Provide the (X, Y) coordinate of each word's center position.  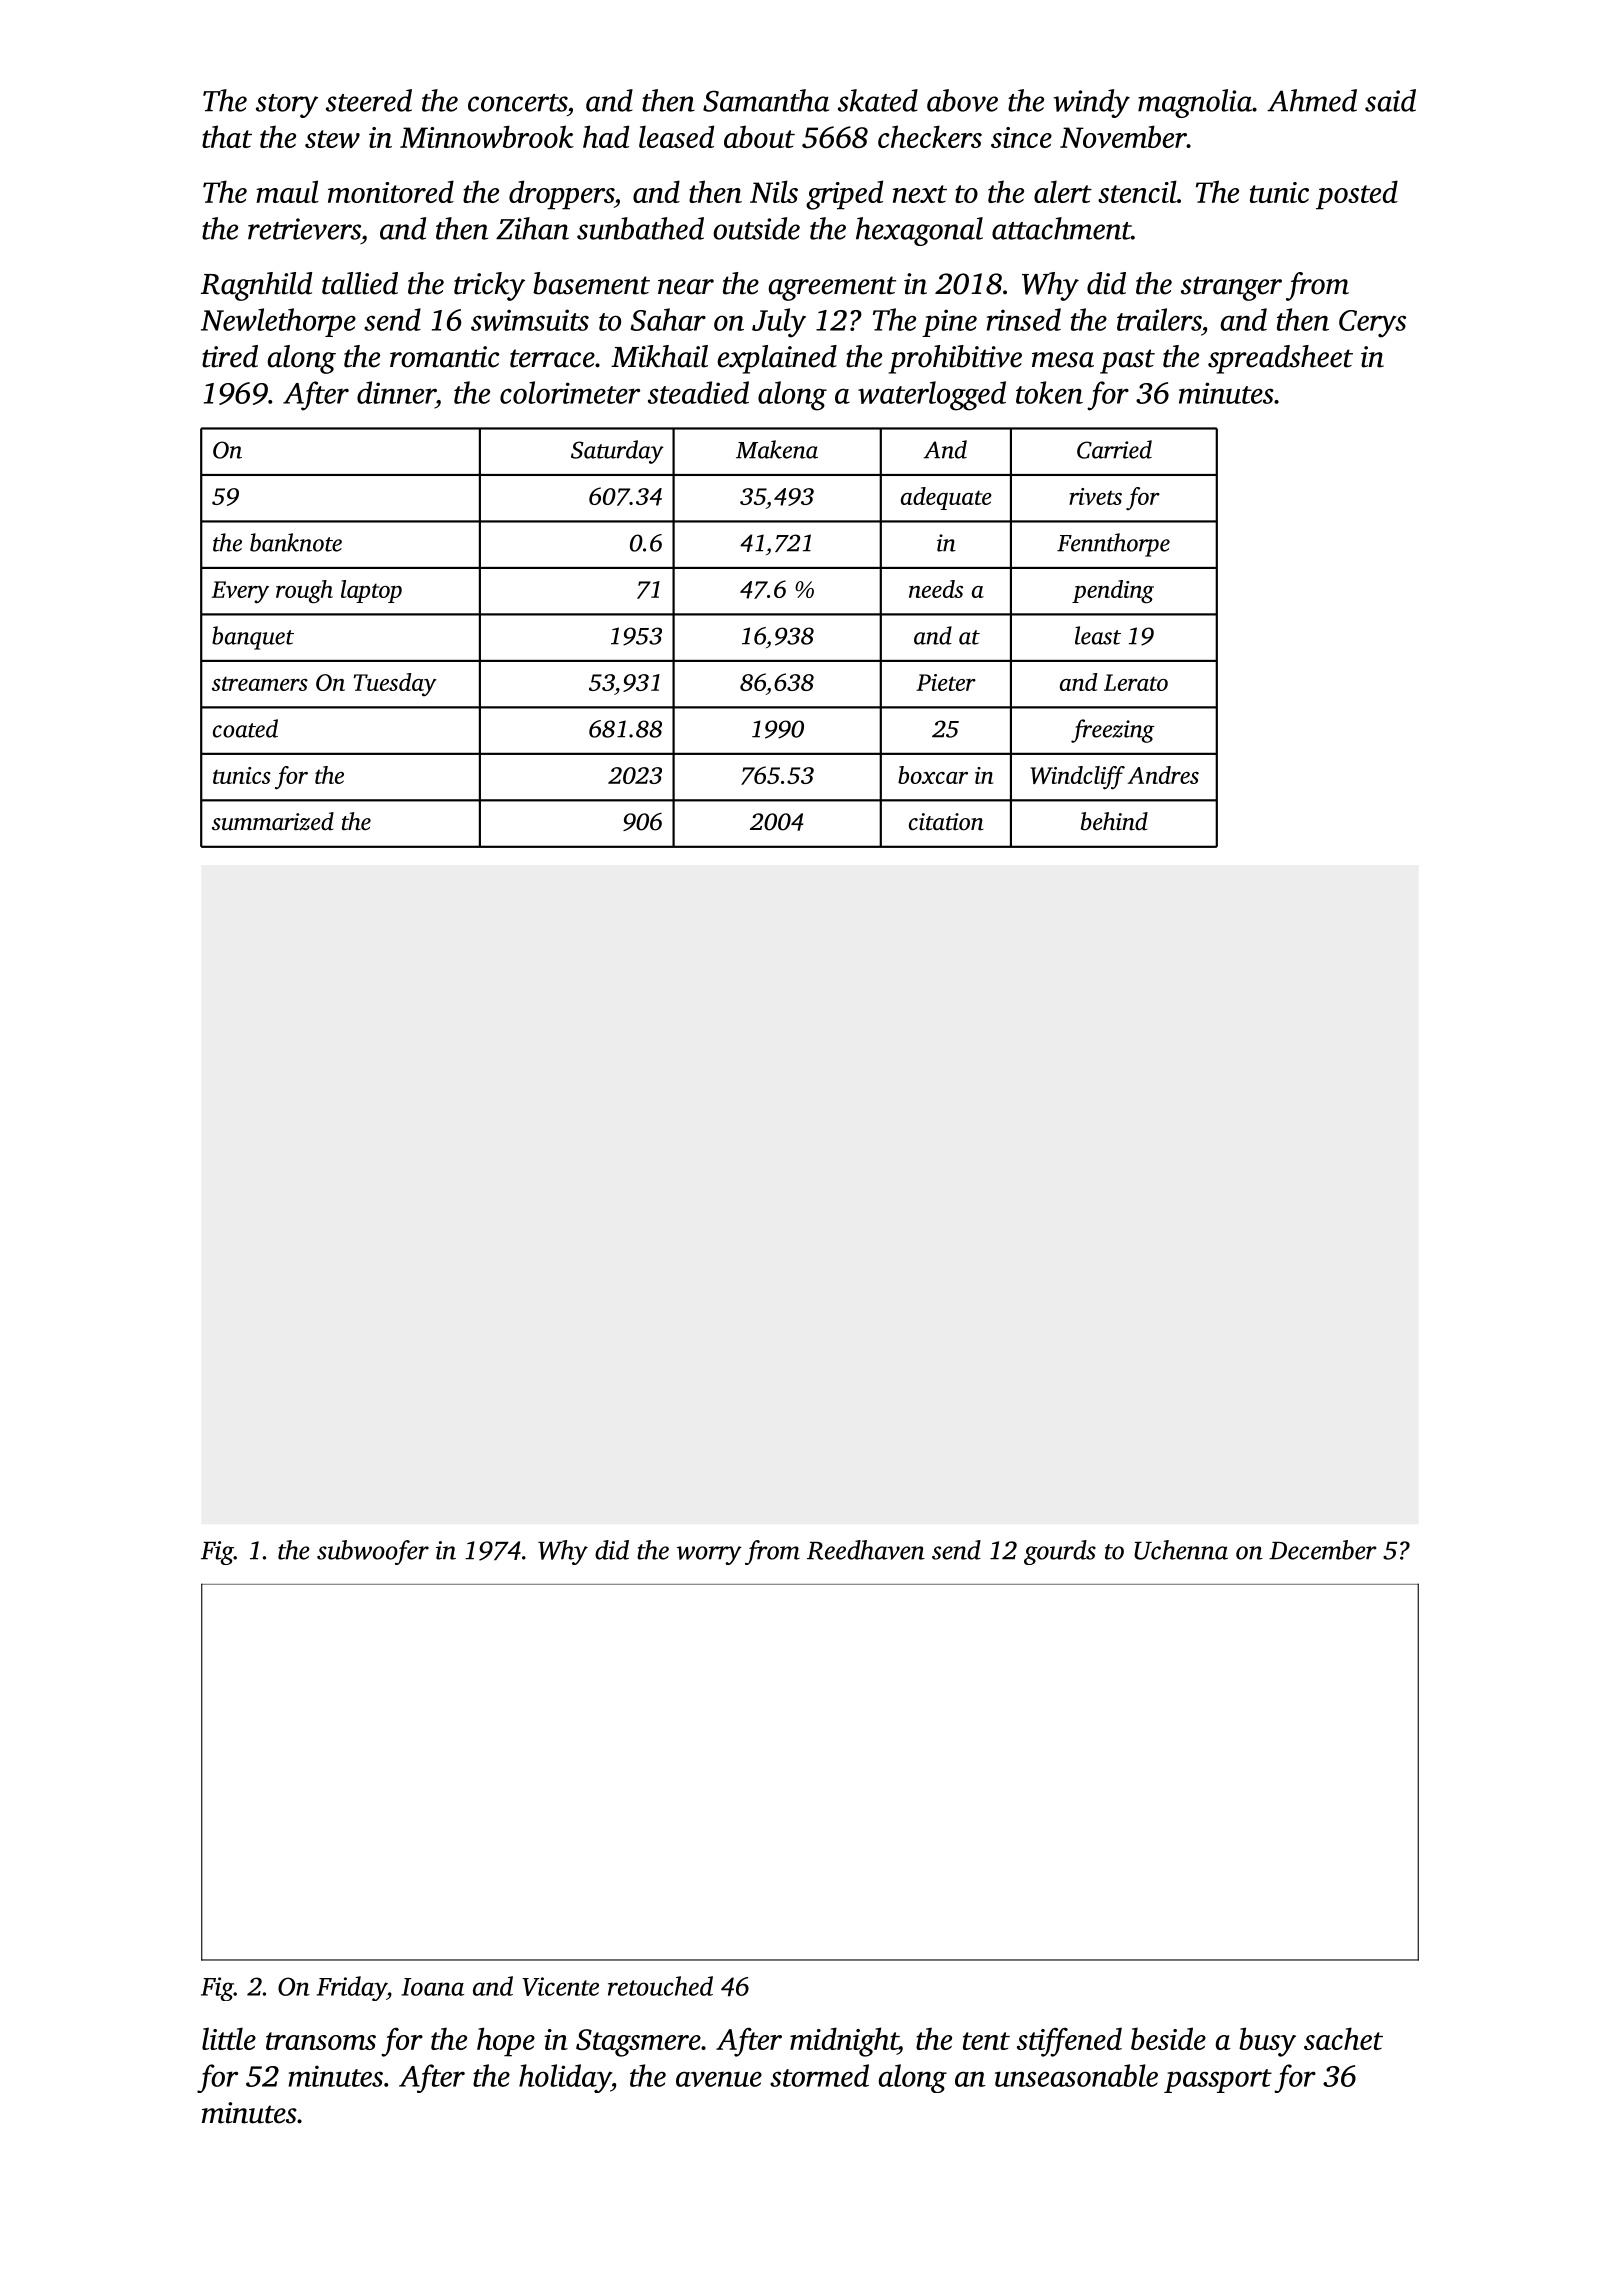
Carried (1114, 449)
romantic (445, 357)
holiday (565, 2078)
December (1323, 1550)
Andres (1163, 775)
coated (245, 728)
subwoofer (373, 1552)
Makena (777, 449)
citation (946, 822)
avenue (719, 2079)
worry (709, 1555)
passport (1218, 2081)
